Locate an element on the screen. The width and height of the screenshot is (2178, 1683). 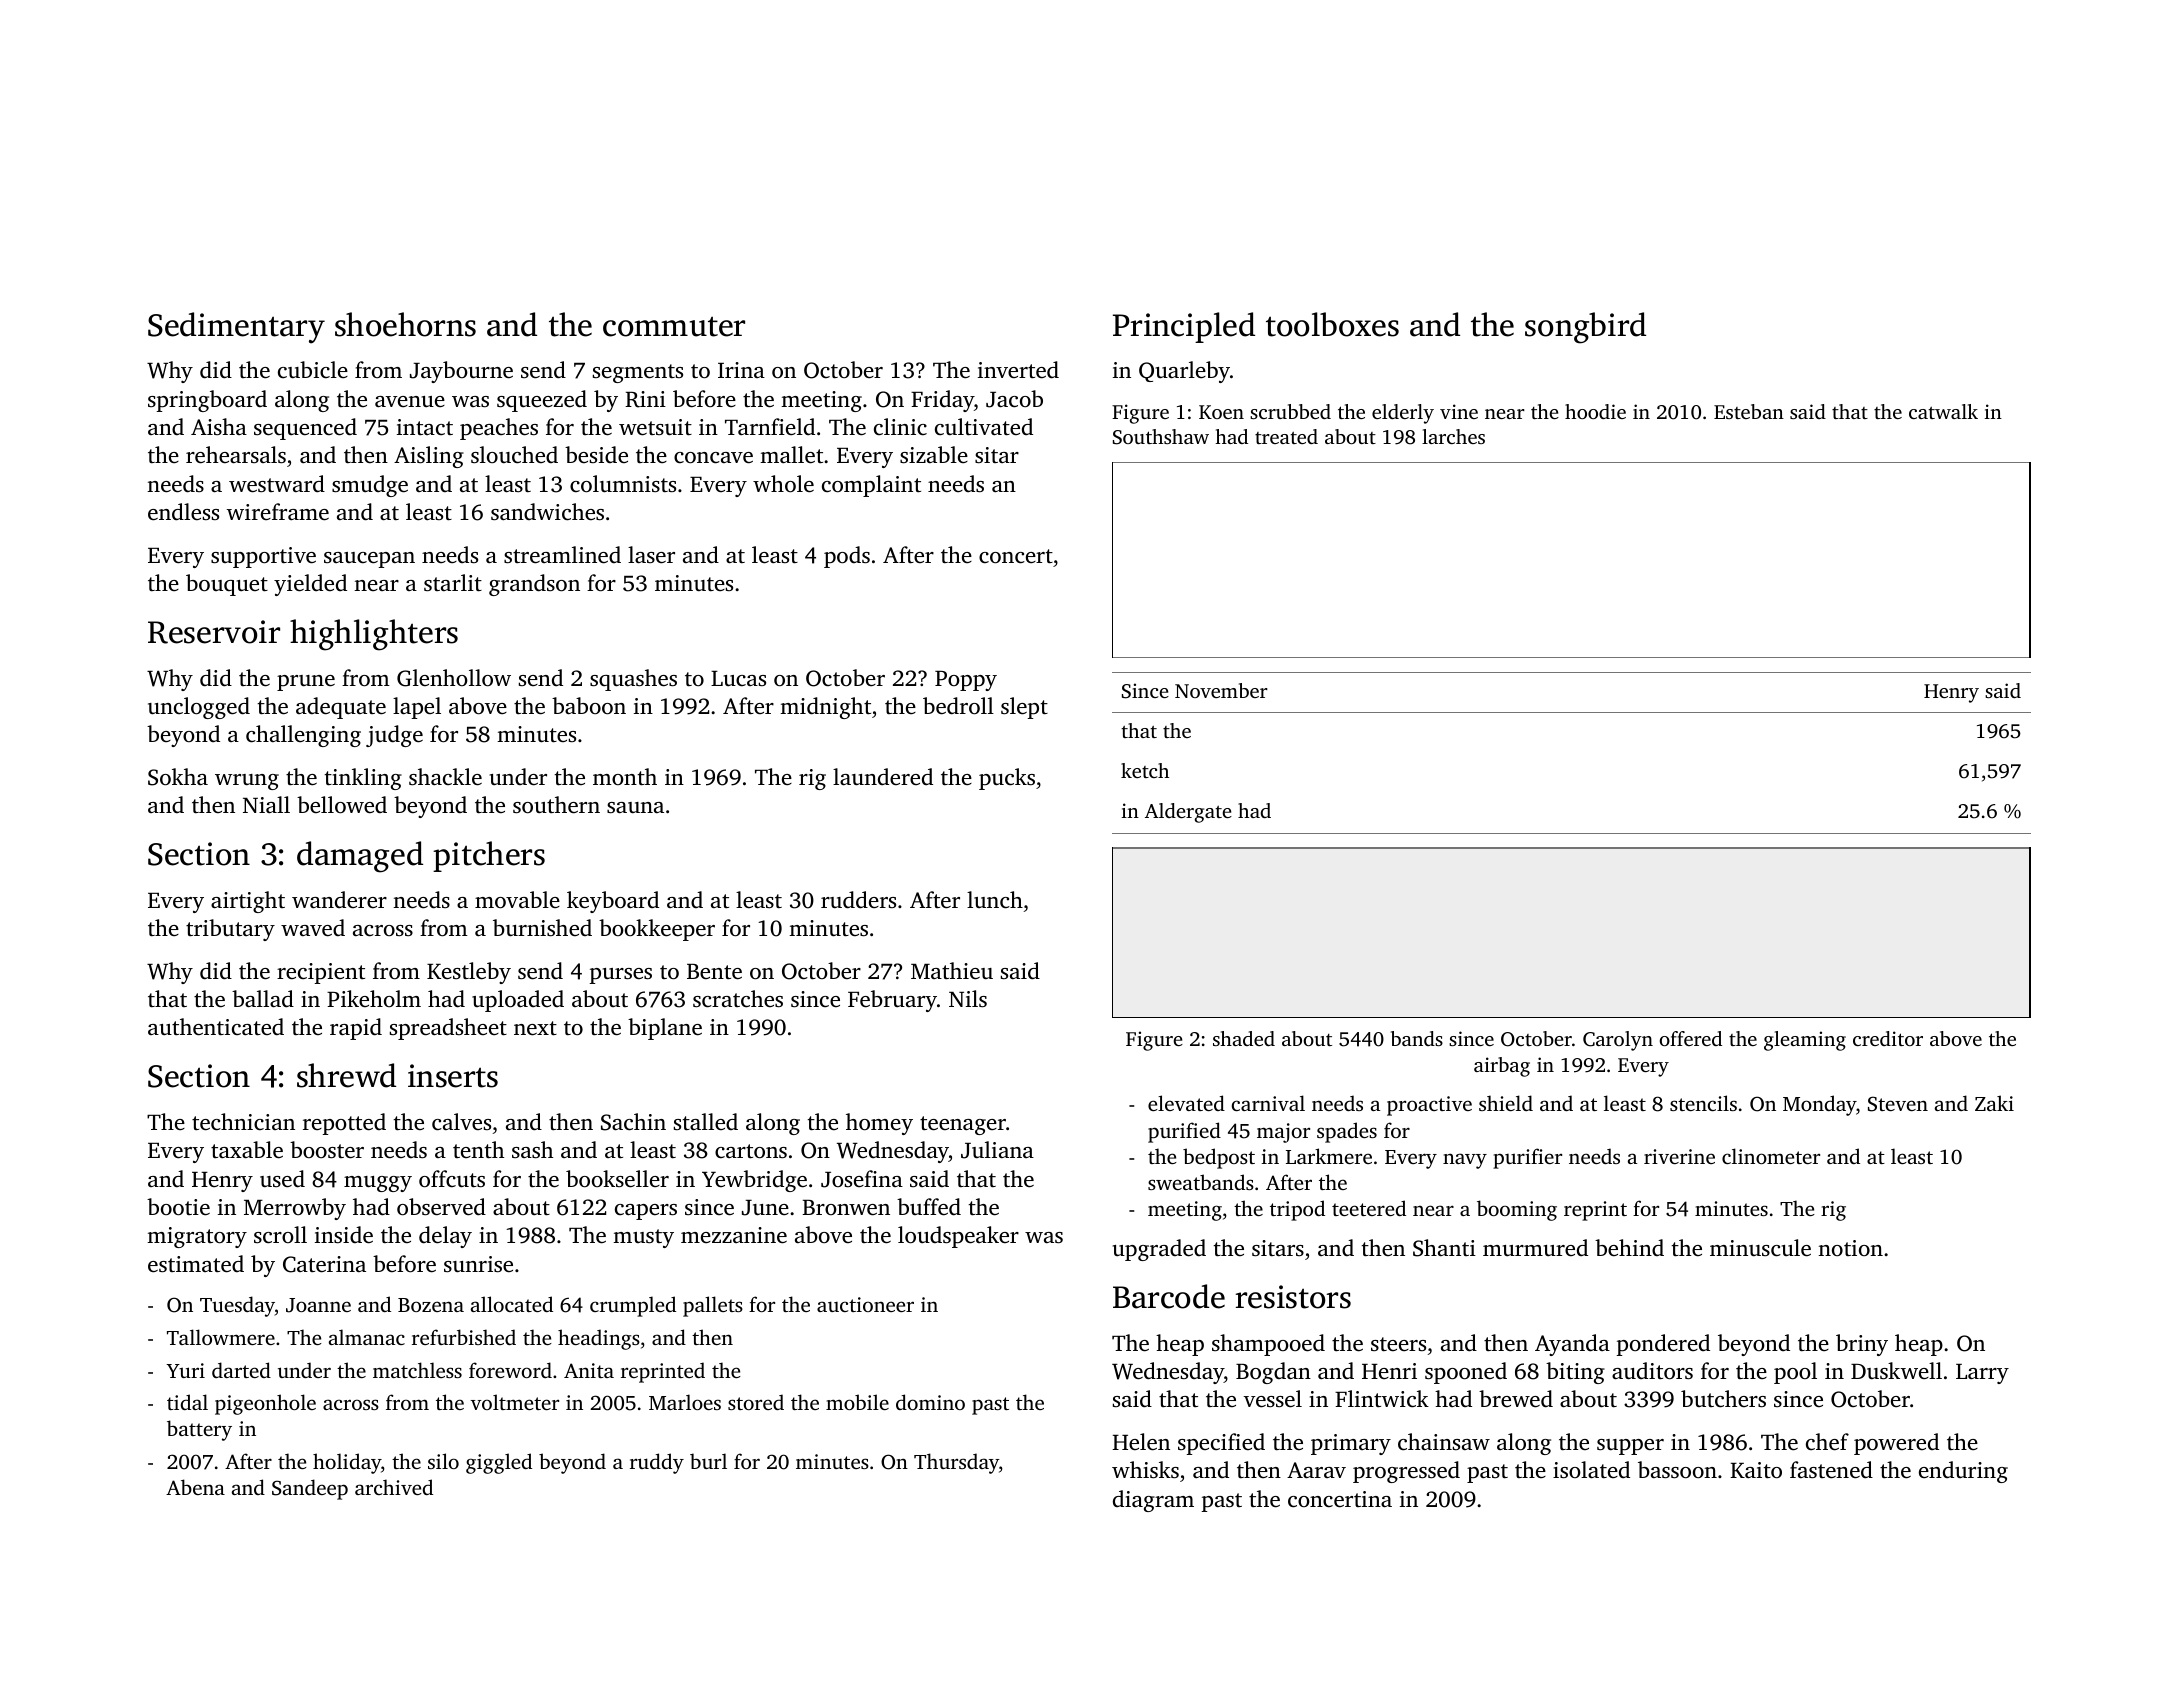
catwalk is located at coordinates (1943, 411).
